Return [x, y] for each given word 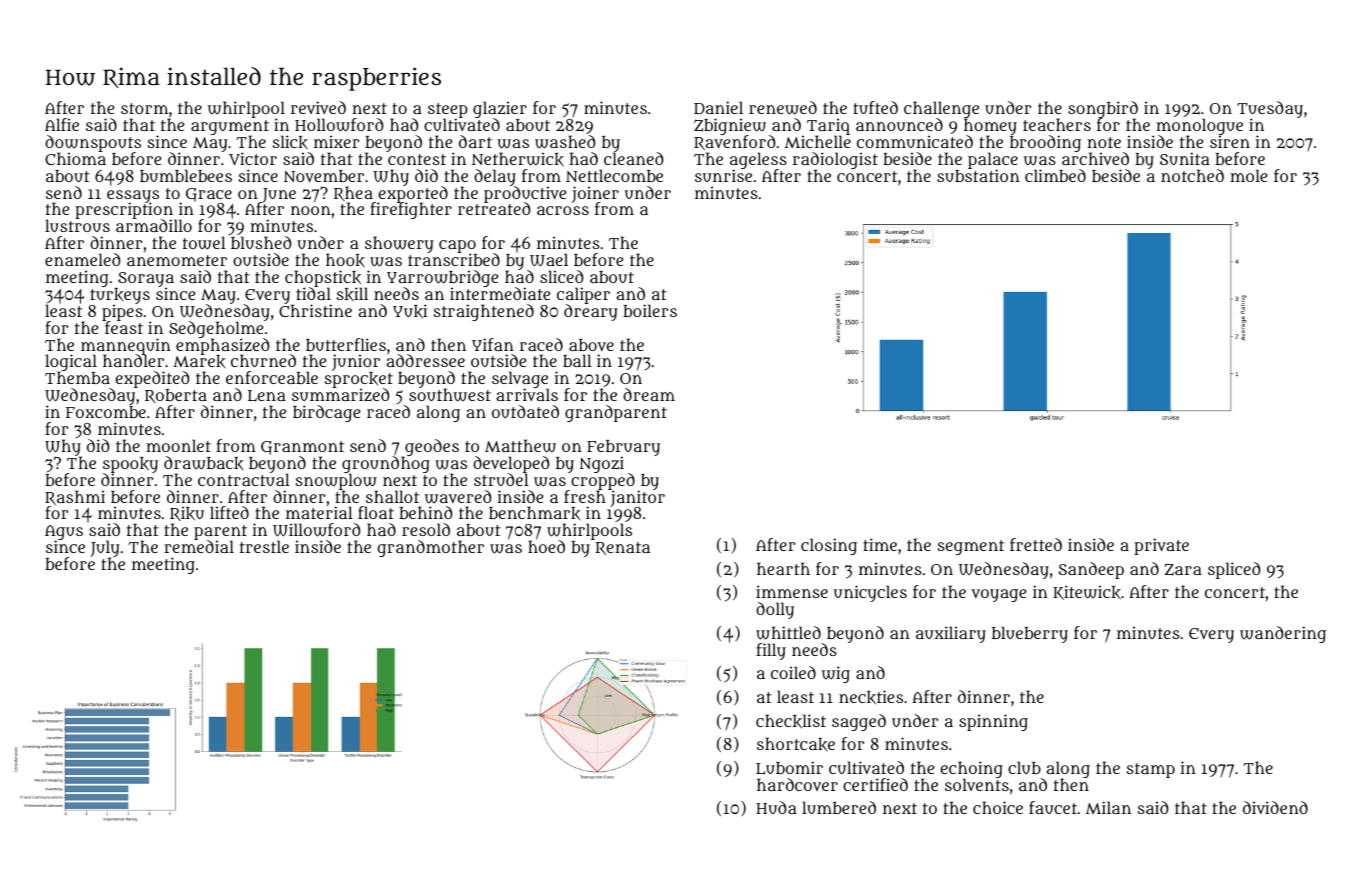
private [1161, 546]
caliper [583, 295]
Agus [64, 533]
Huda [776, 807]
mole [1249, 175]
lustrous [77, 226]
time [880, 544]
